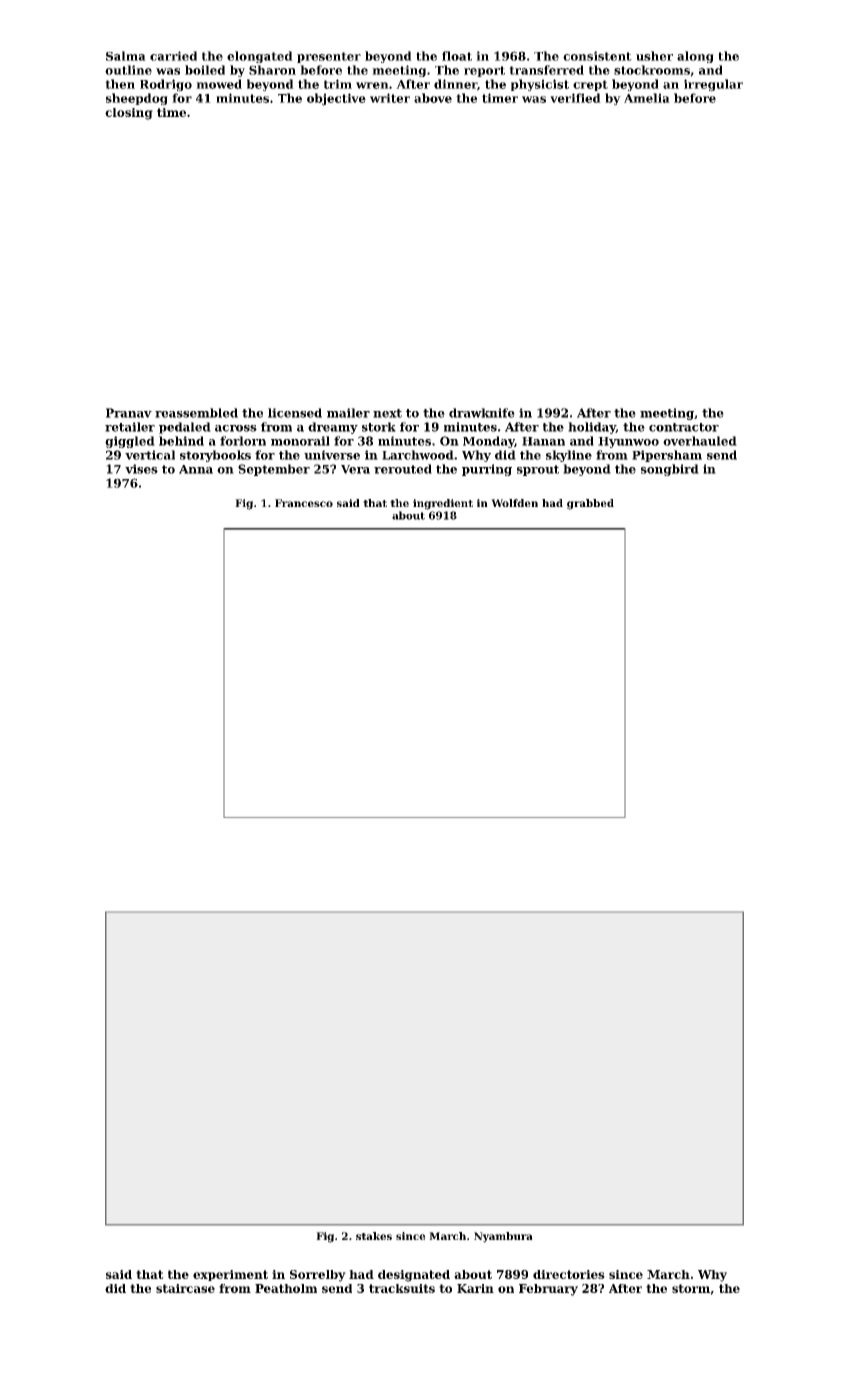  I want to click on verified, so click(575, 98).
